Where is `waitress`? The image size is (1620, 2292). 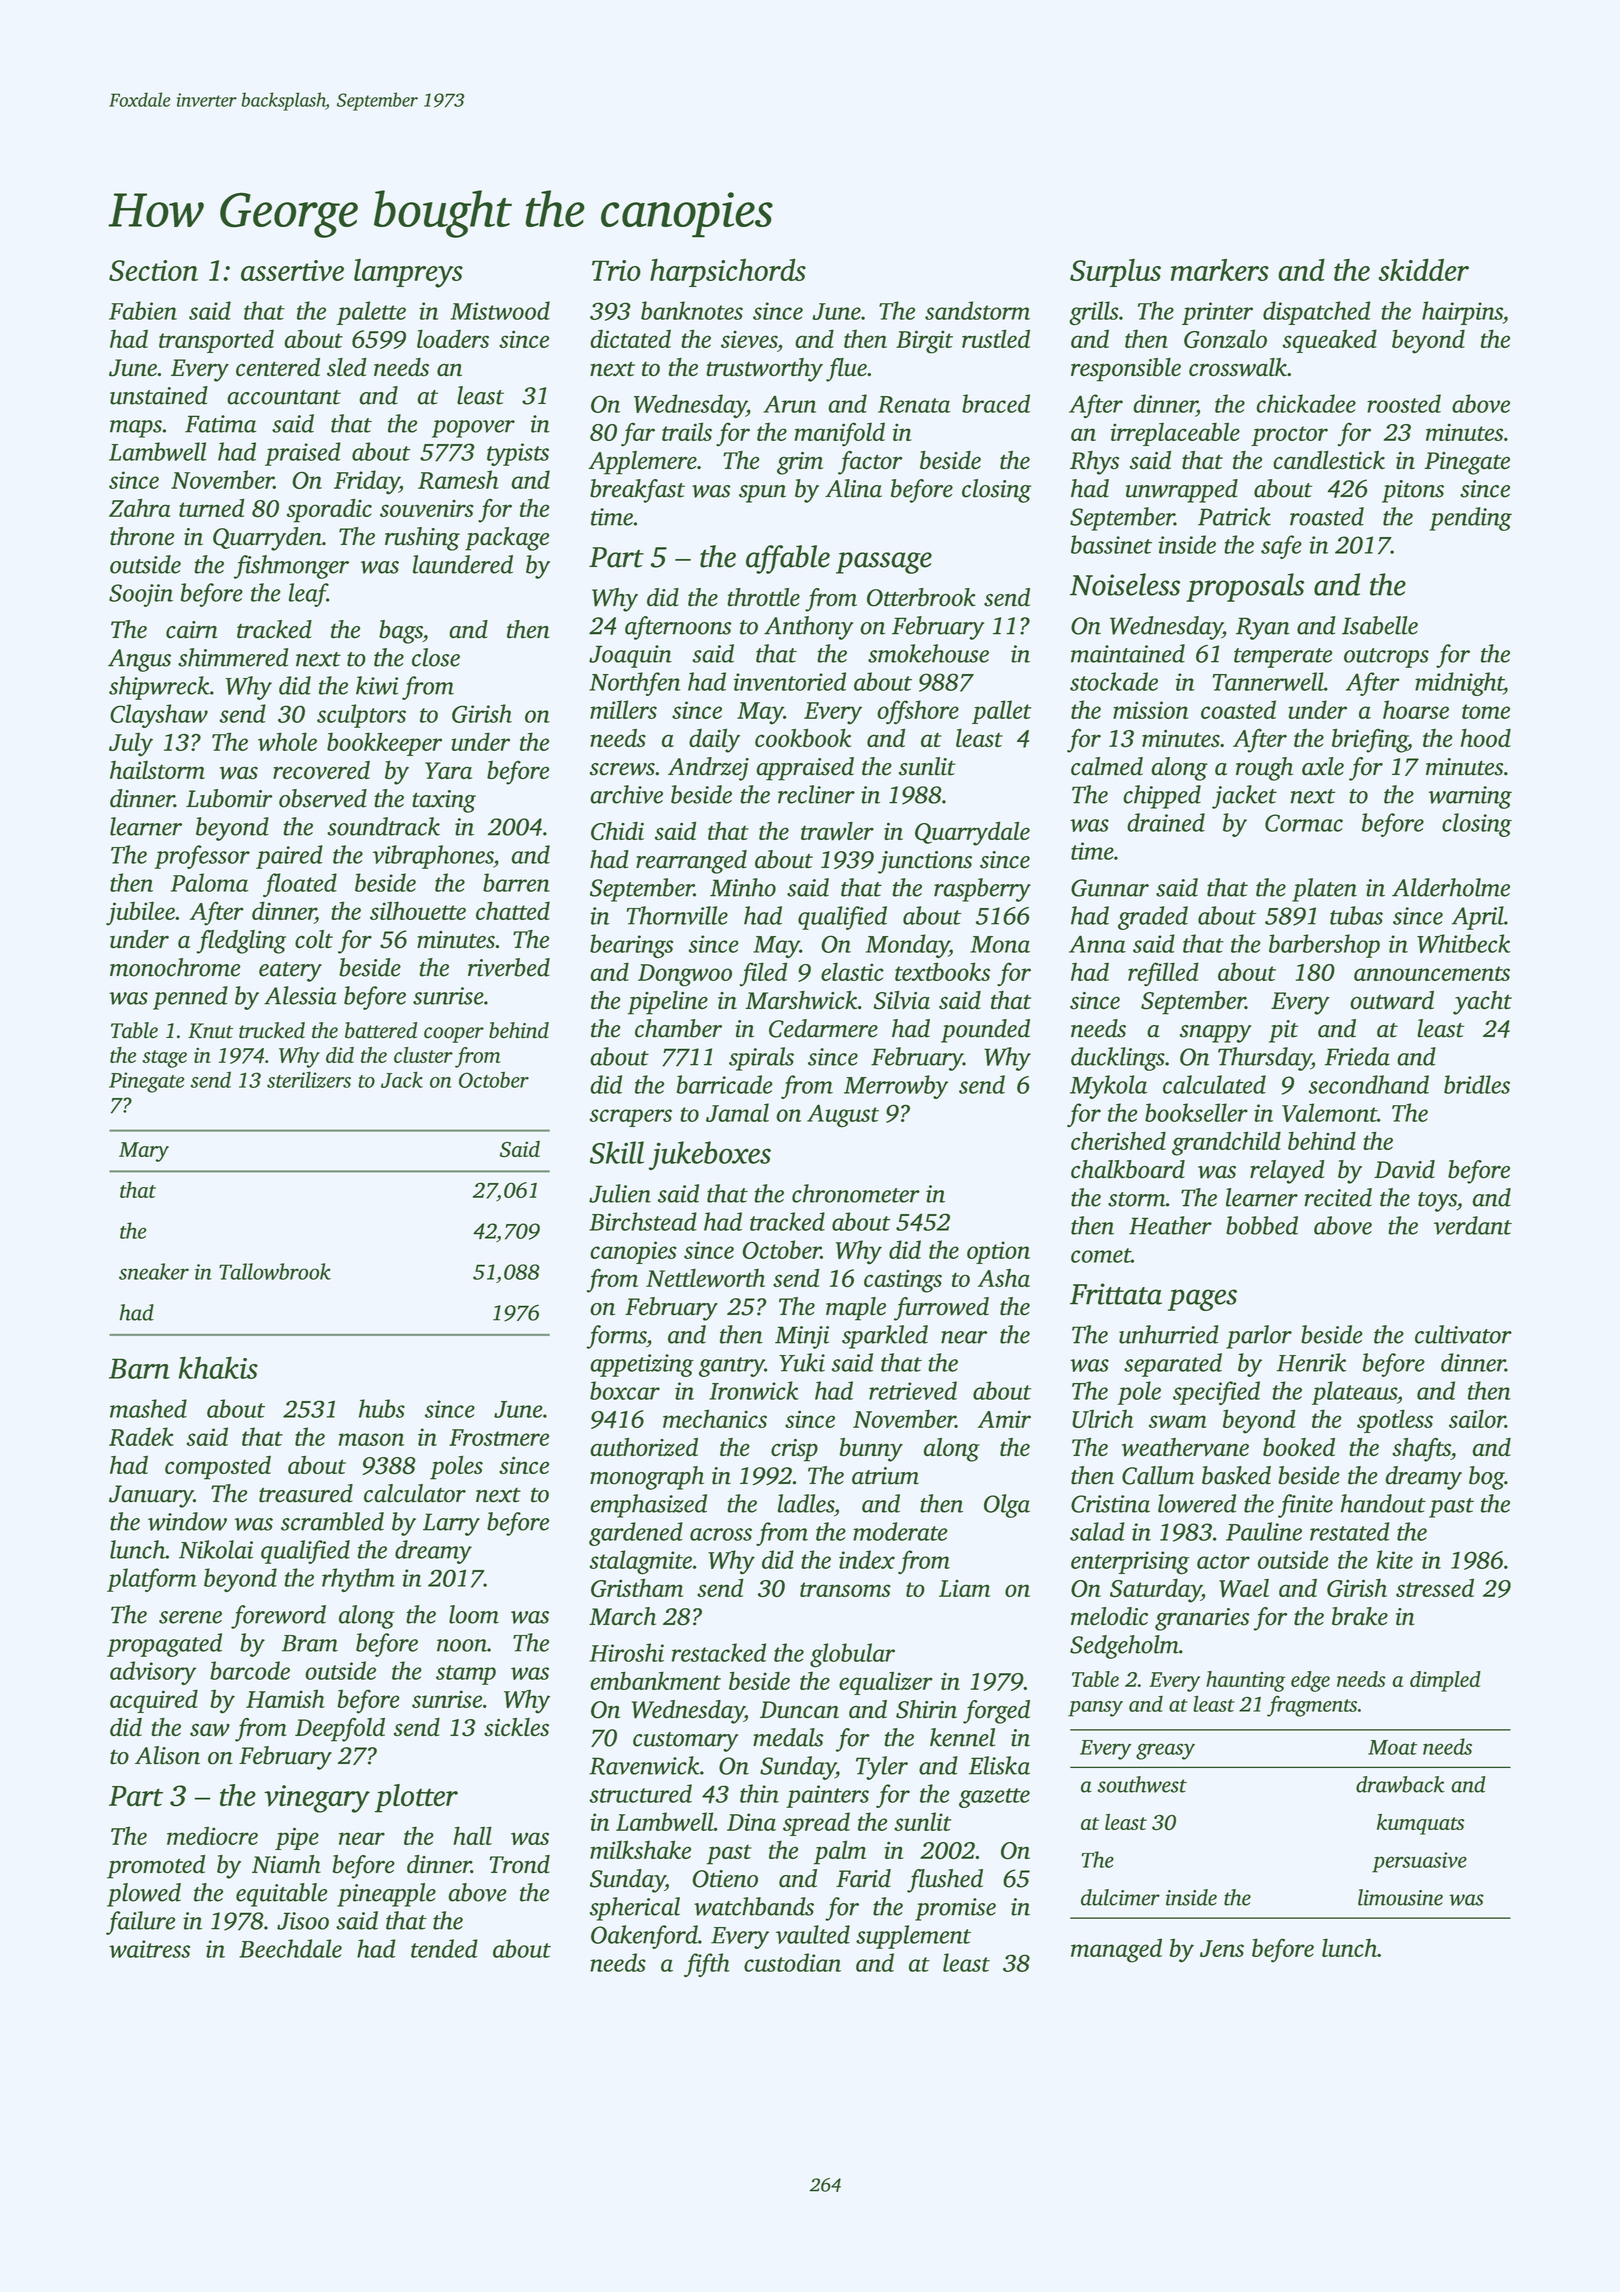 waitress is located at coordinates (149, 1949).
